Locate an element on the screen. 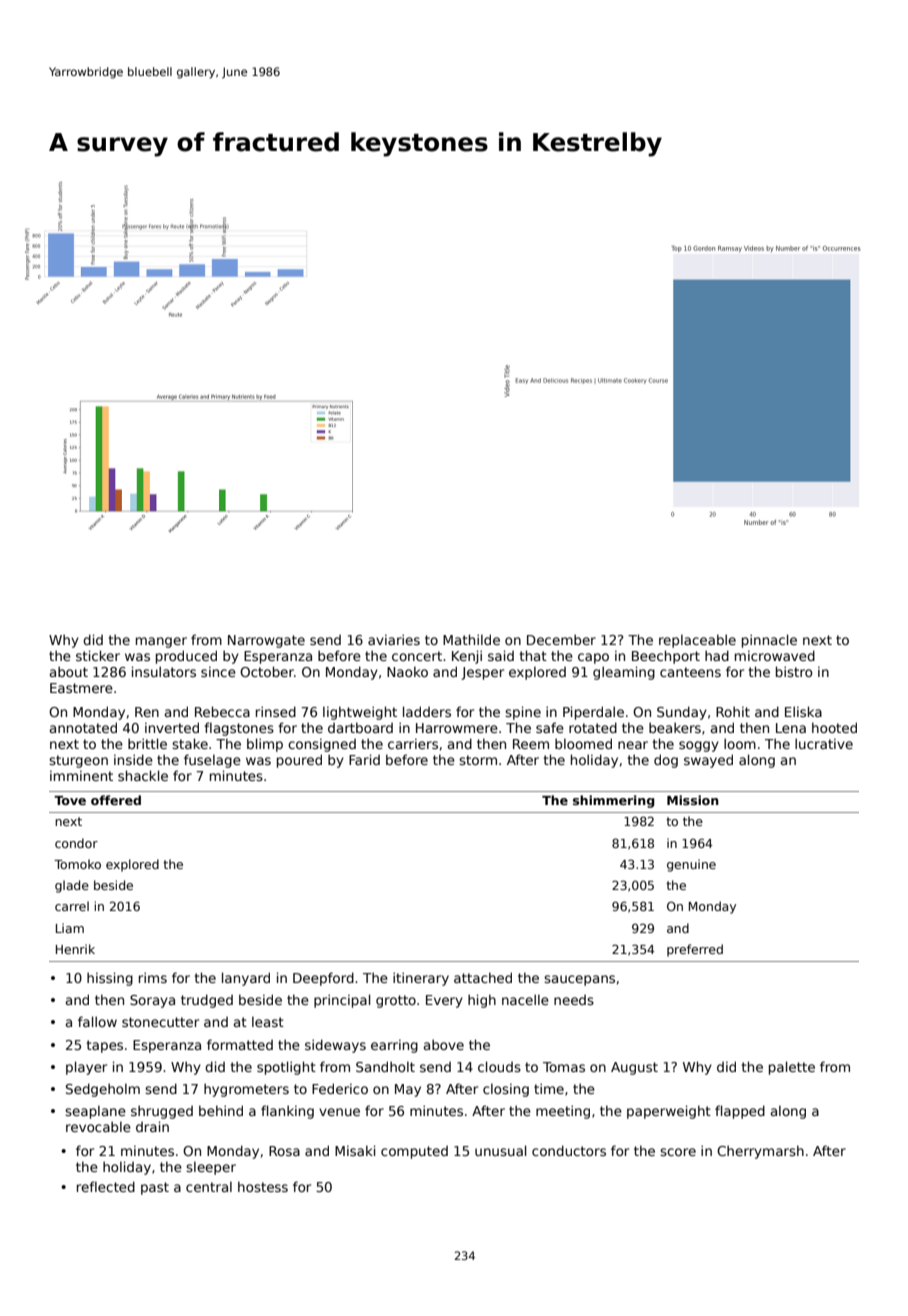 The height and width of the screenshot is (1316, 908). drain is located at coordinates (152, 1126).
